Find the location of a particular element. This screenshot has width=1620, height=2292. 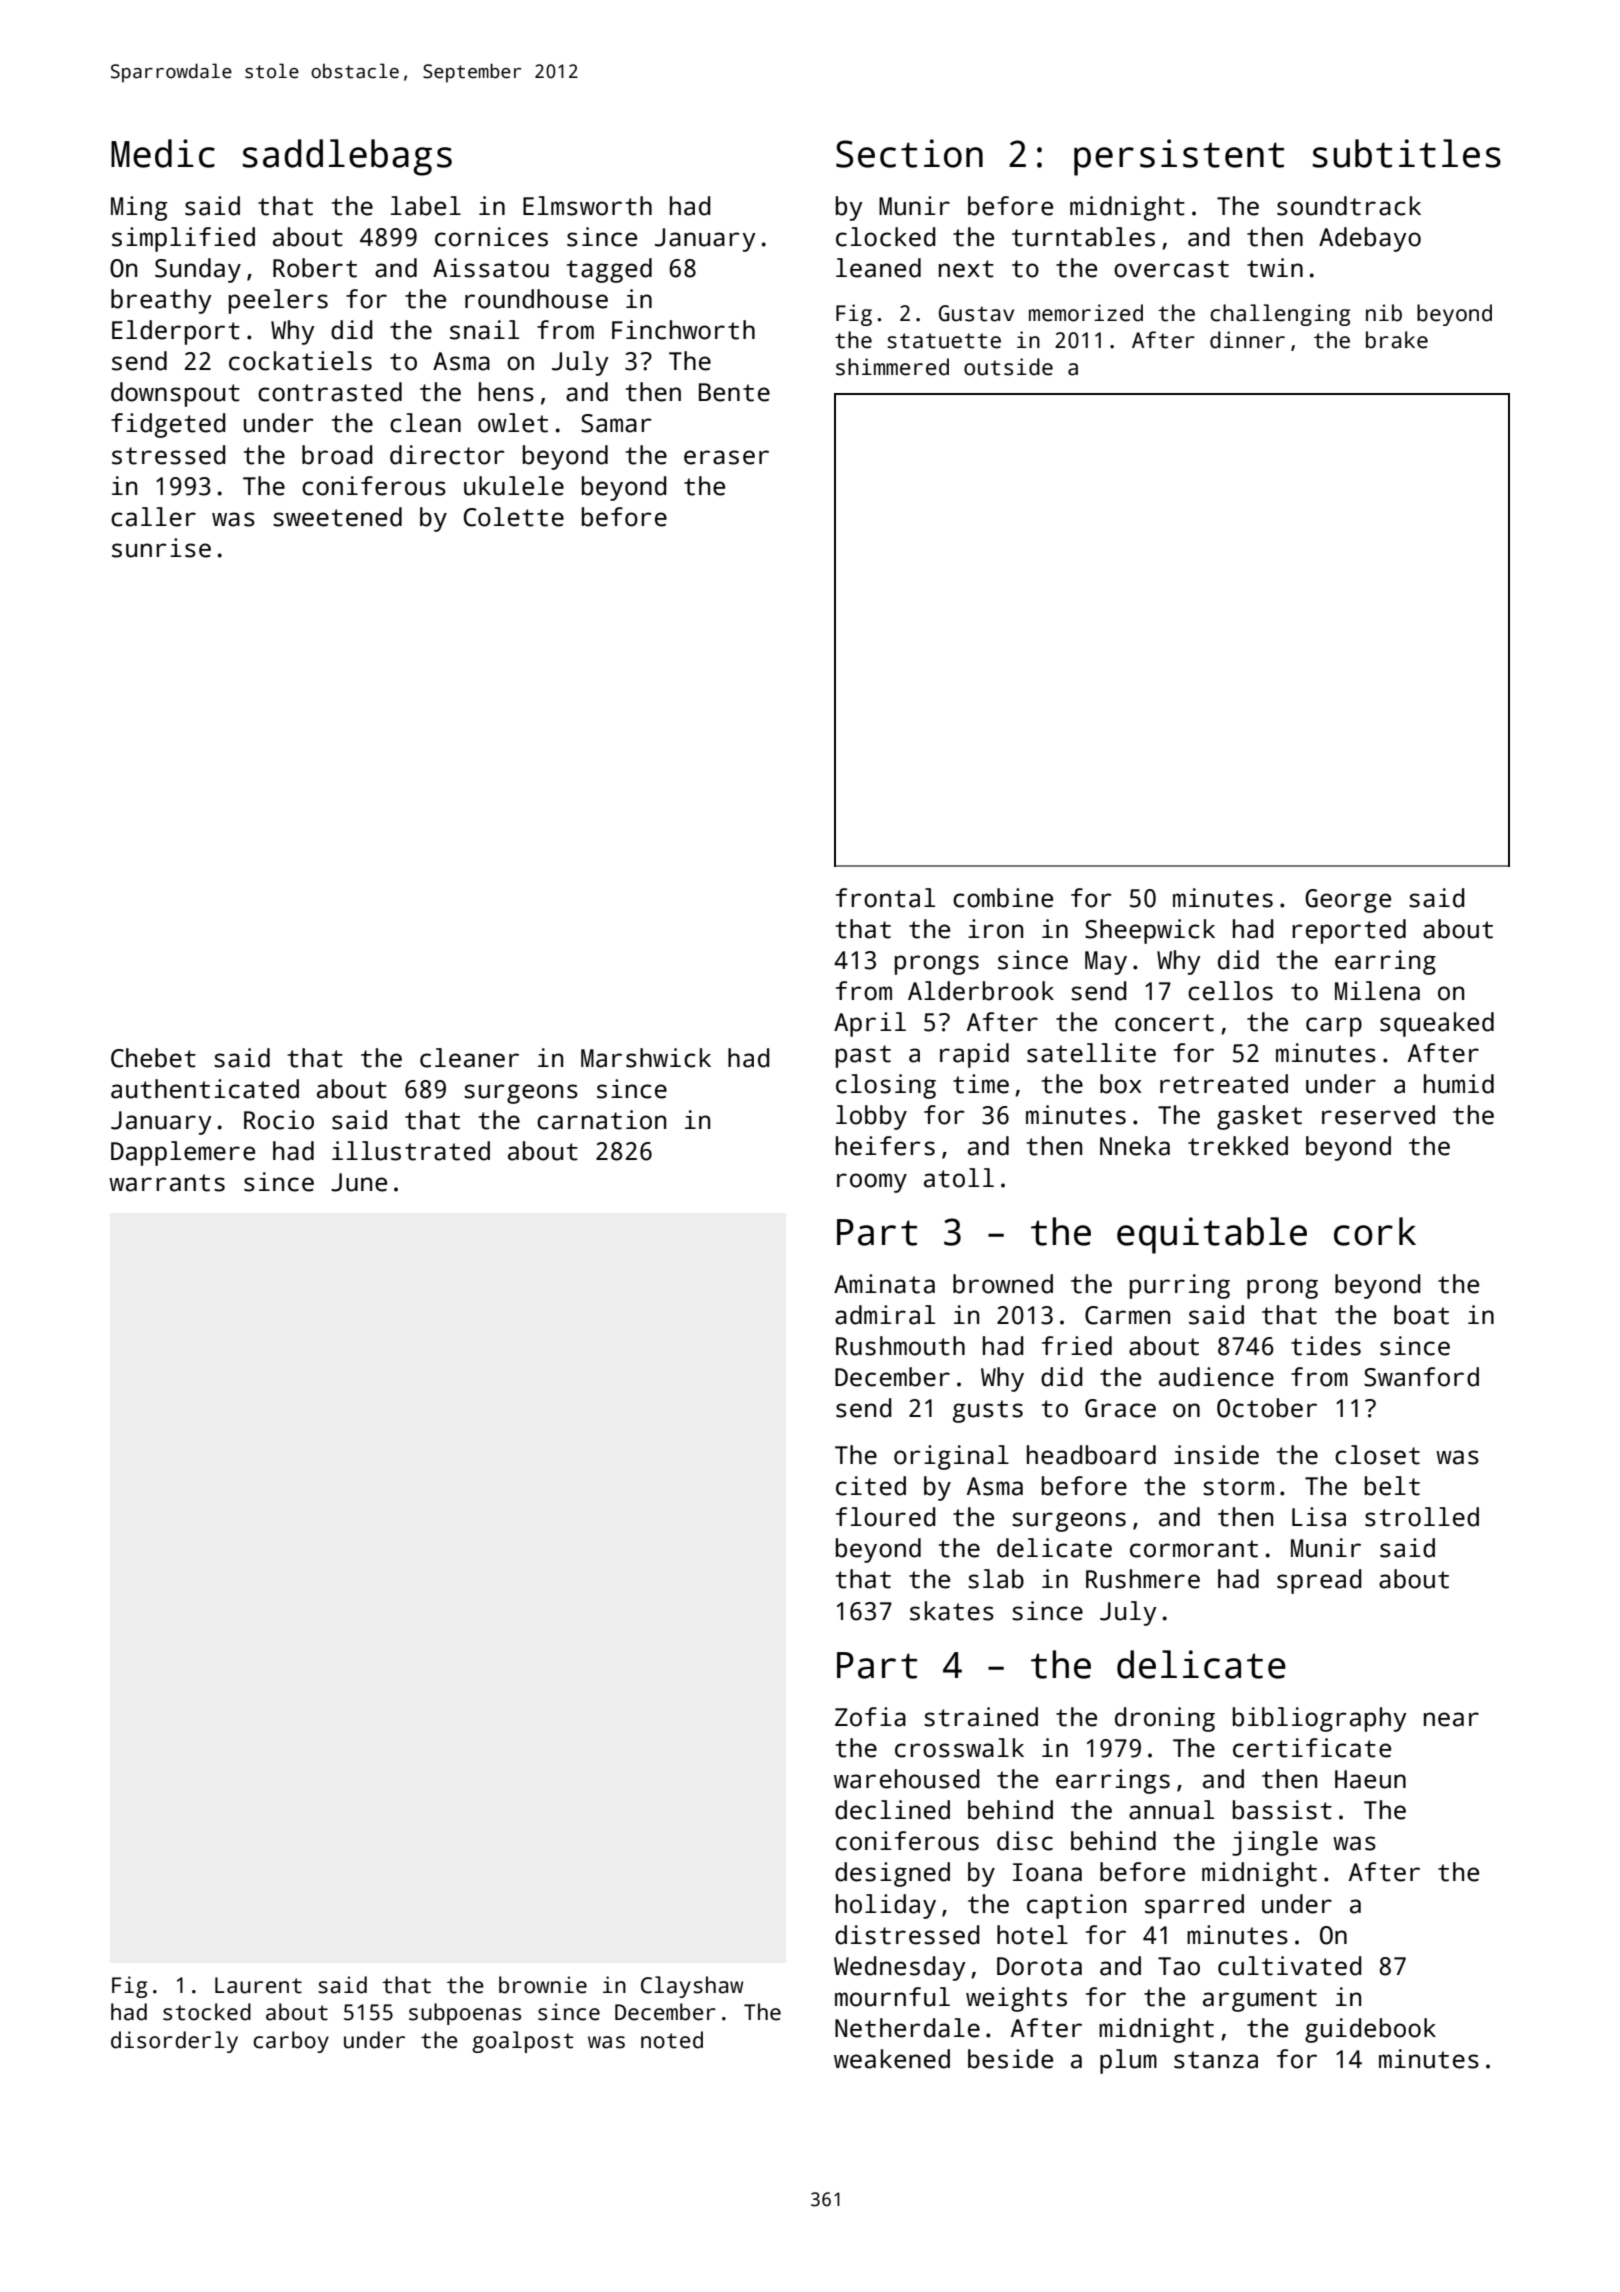

illustrated is located at coordinates (411, 1151).
